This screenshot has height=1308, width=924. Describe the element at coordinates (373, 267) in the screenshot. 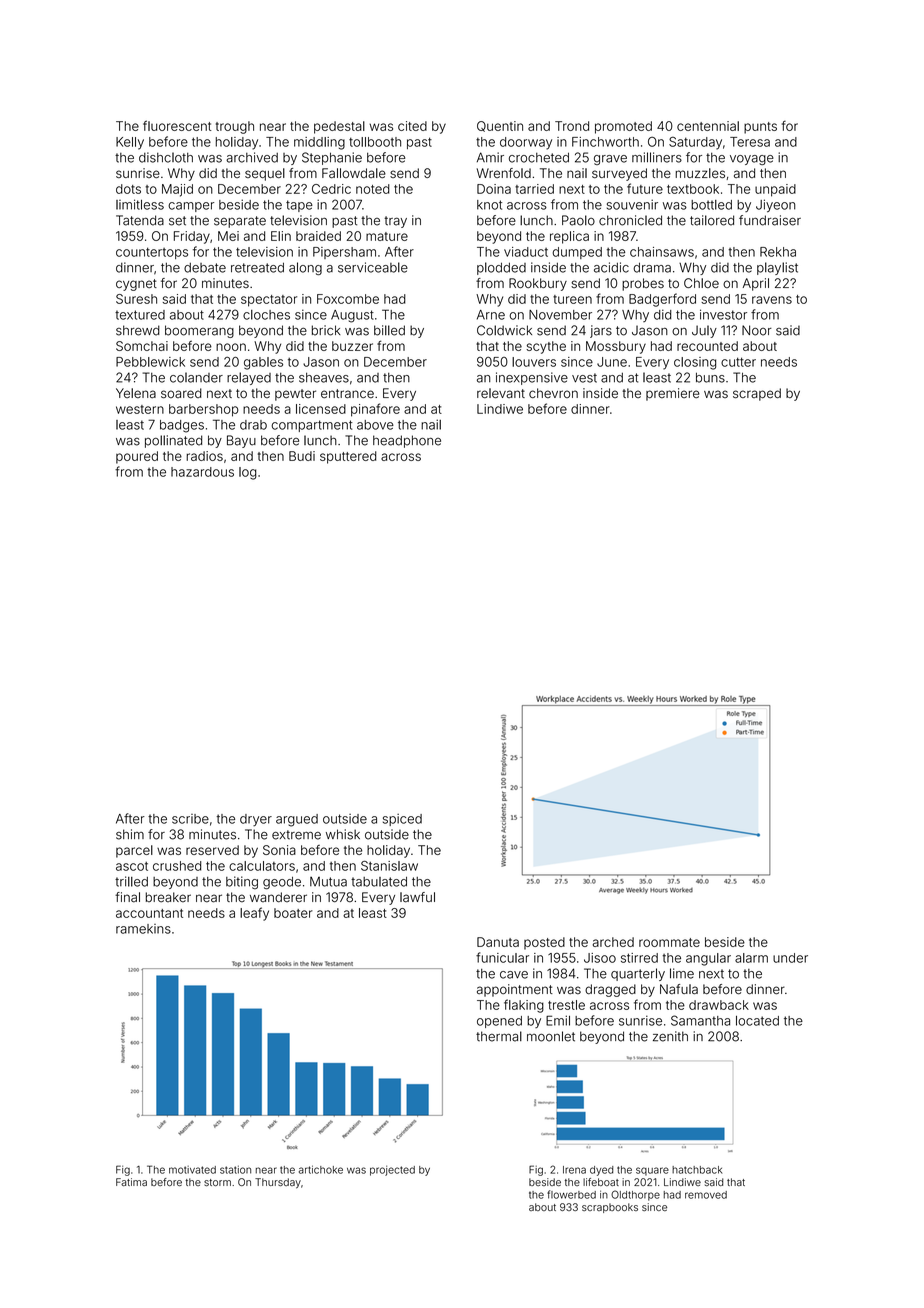

I see `serviceable` at that location.
